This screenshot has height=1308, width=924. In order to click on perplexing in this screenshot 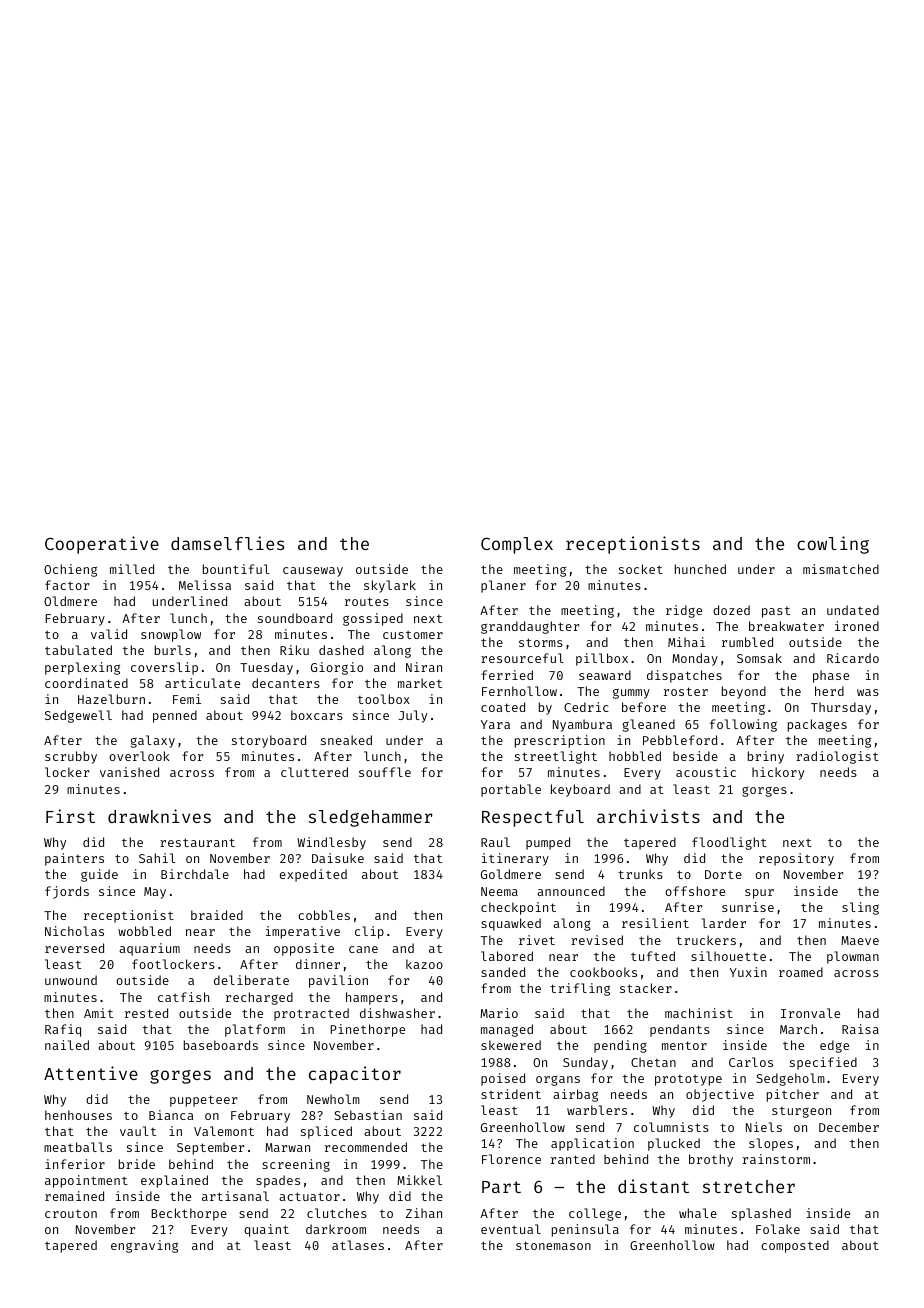, I will do `click(82, 668)`.
